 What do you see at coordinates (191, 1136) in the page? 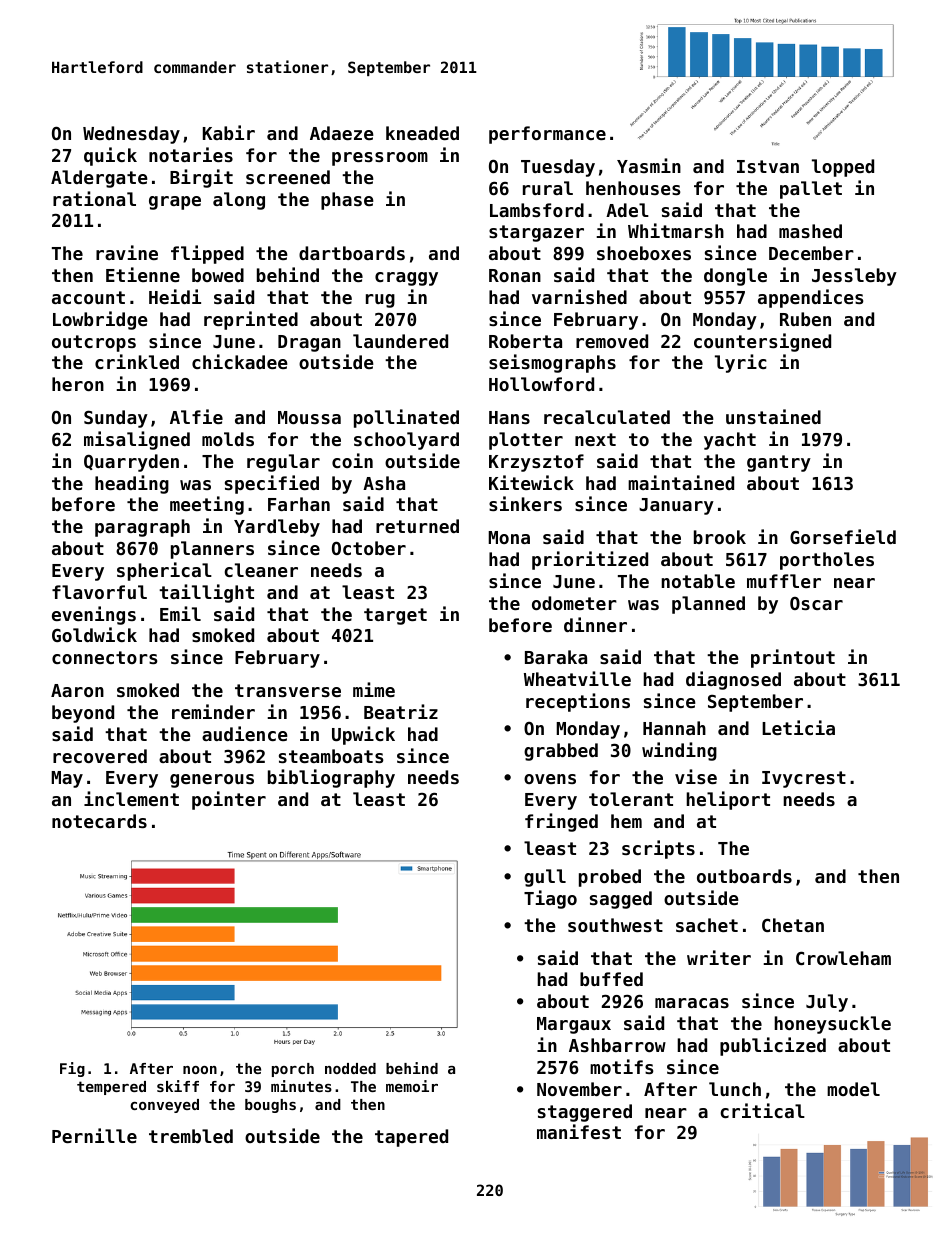
I see `trembled` at bounding box center [191, 1136].
